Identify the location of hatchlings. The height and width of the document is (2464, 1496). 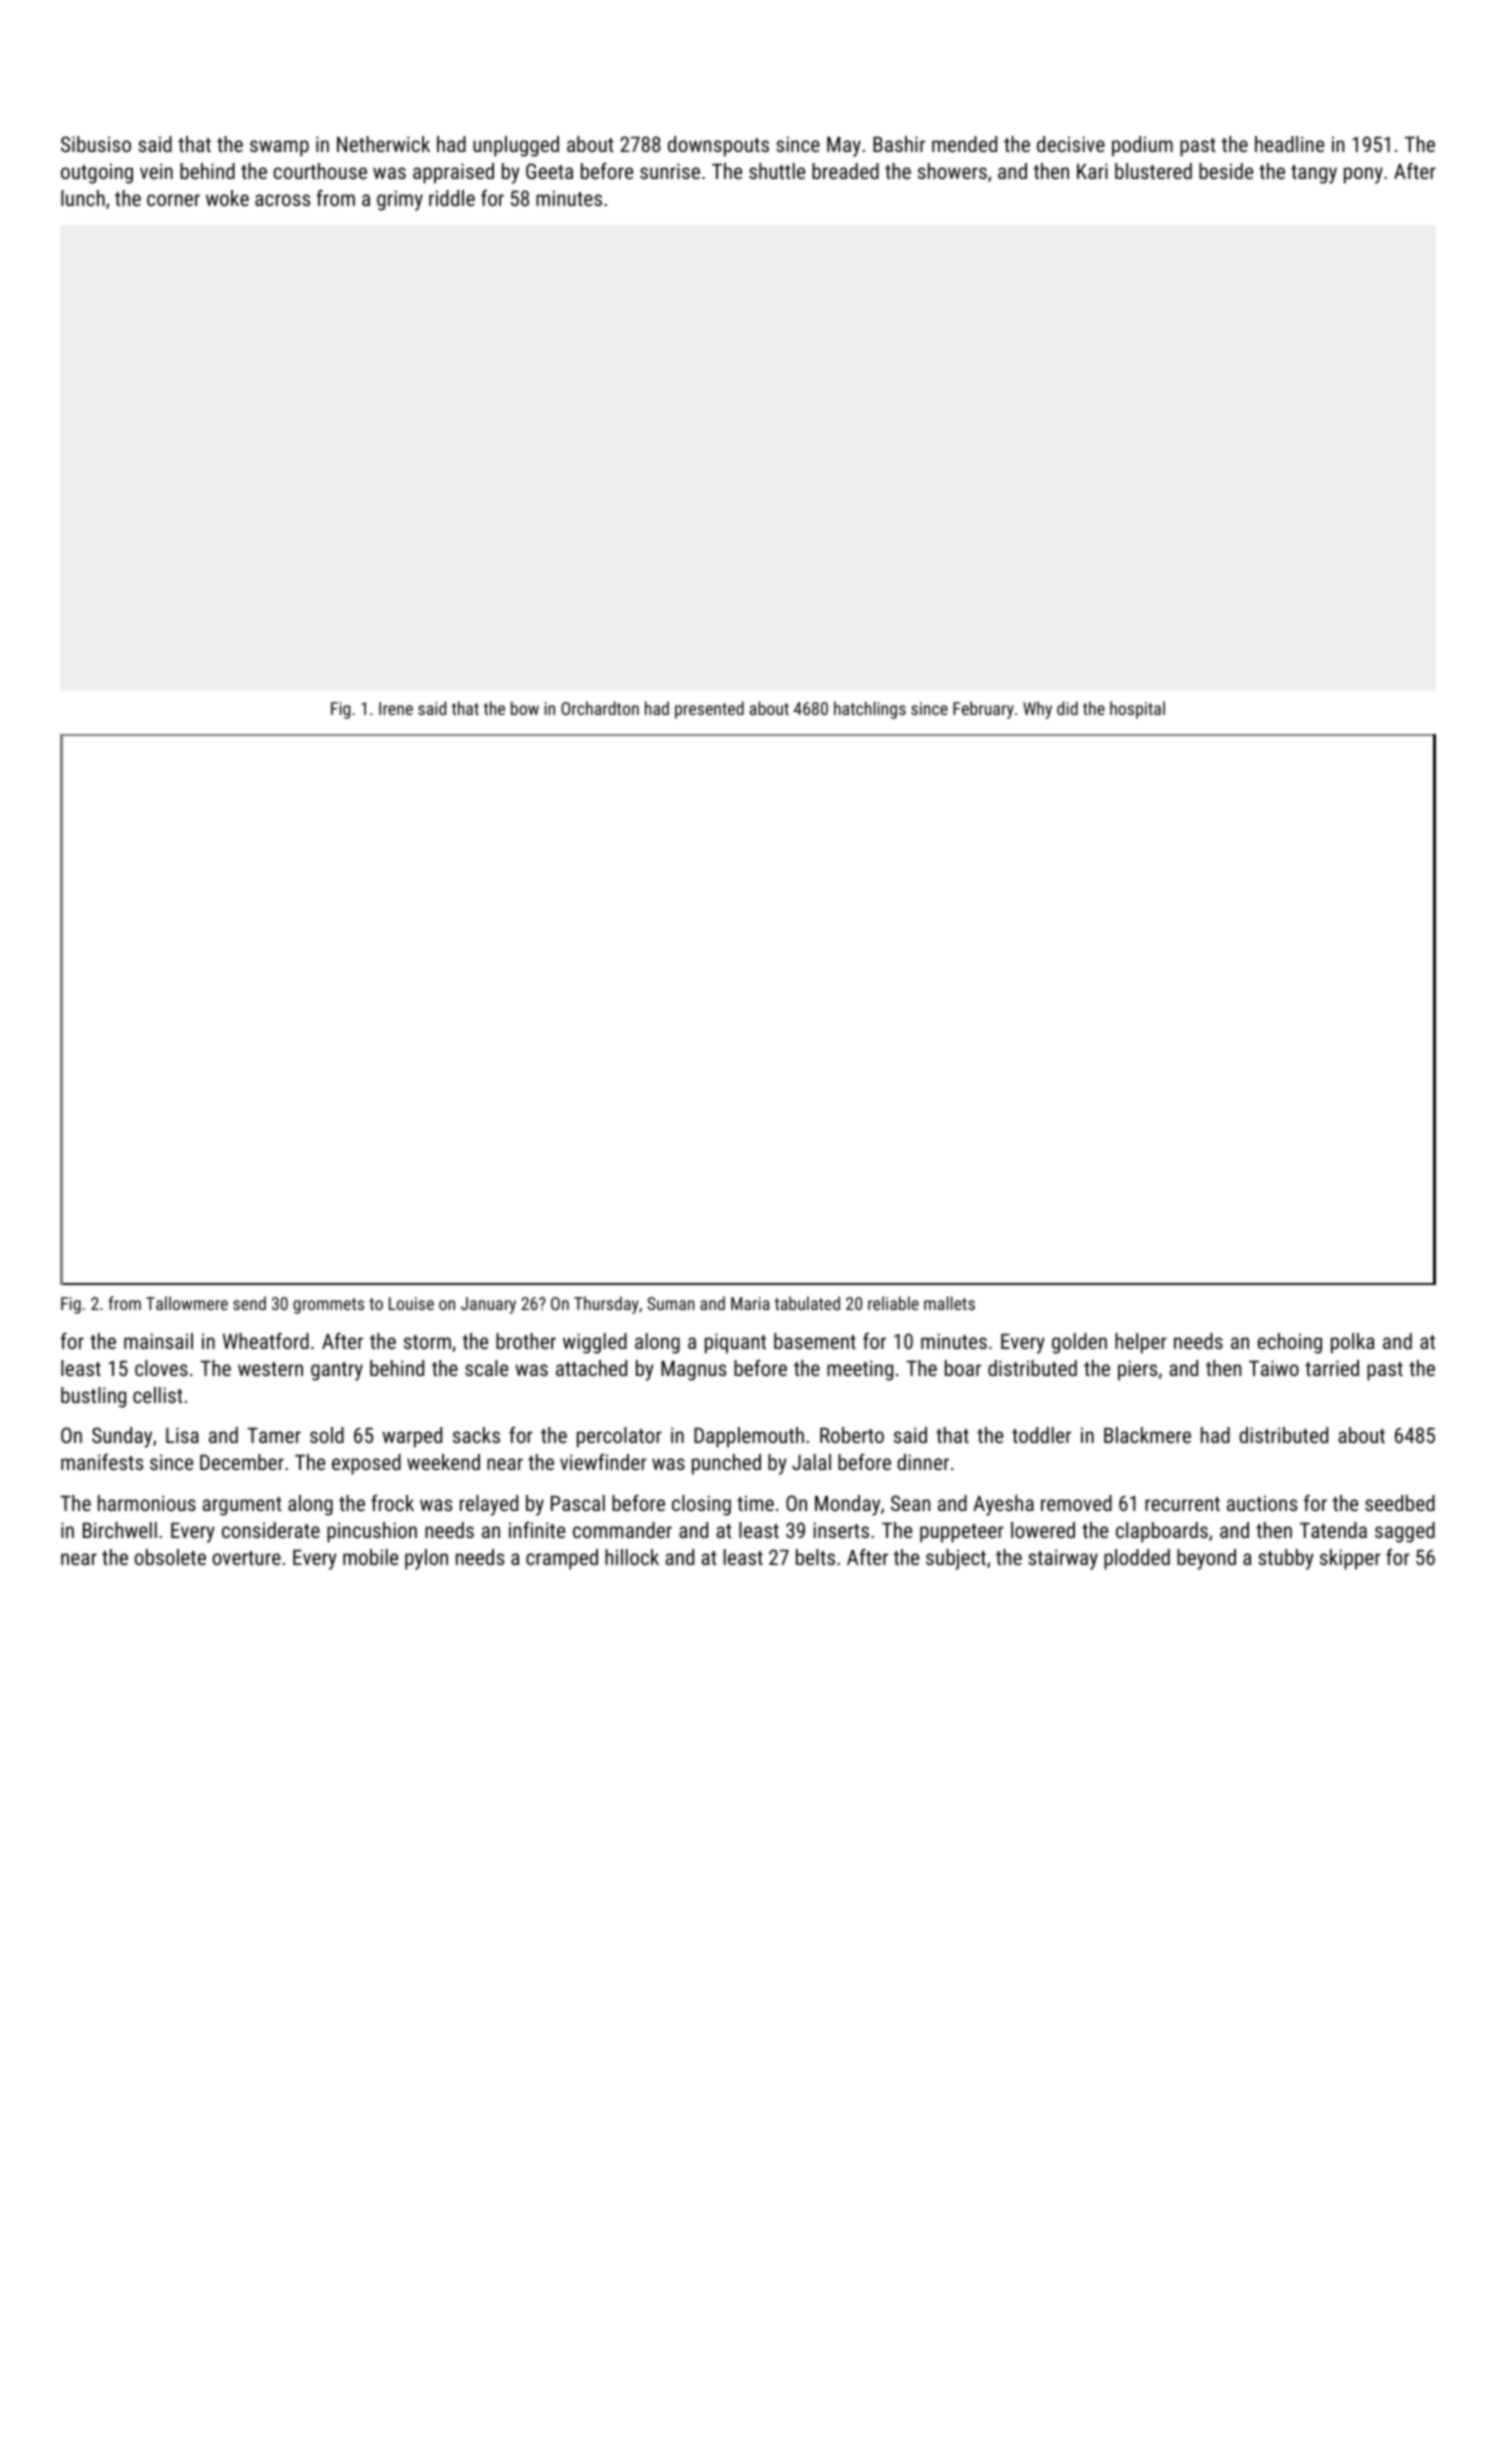
(870, 710).
